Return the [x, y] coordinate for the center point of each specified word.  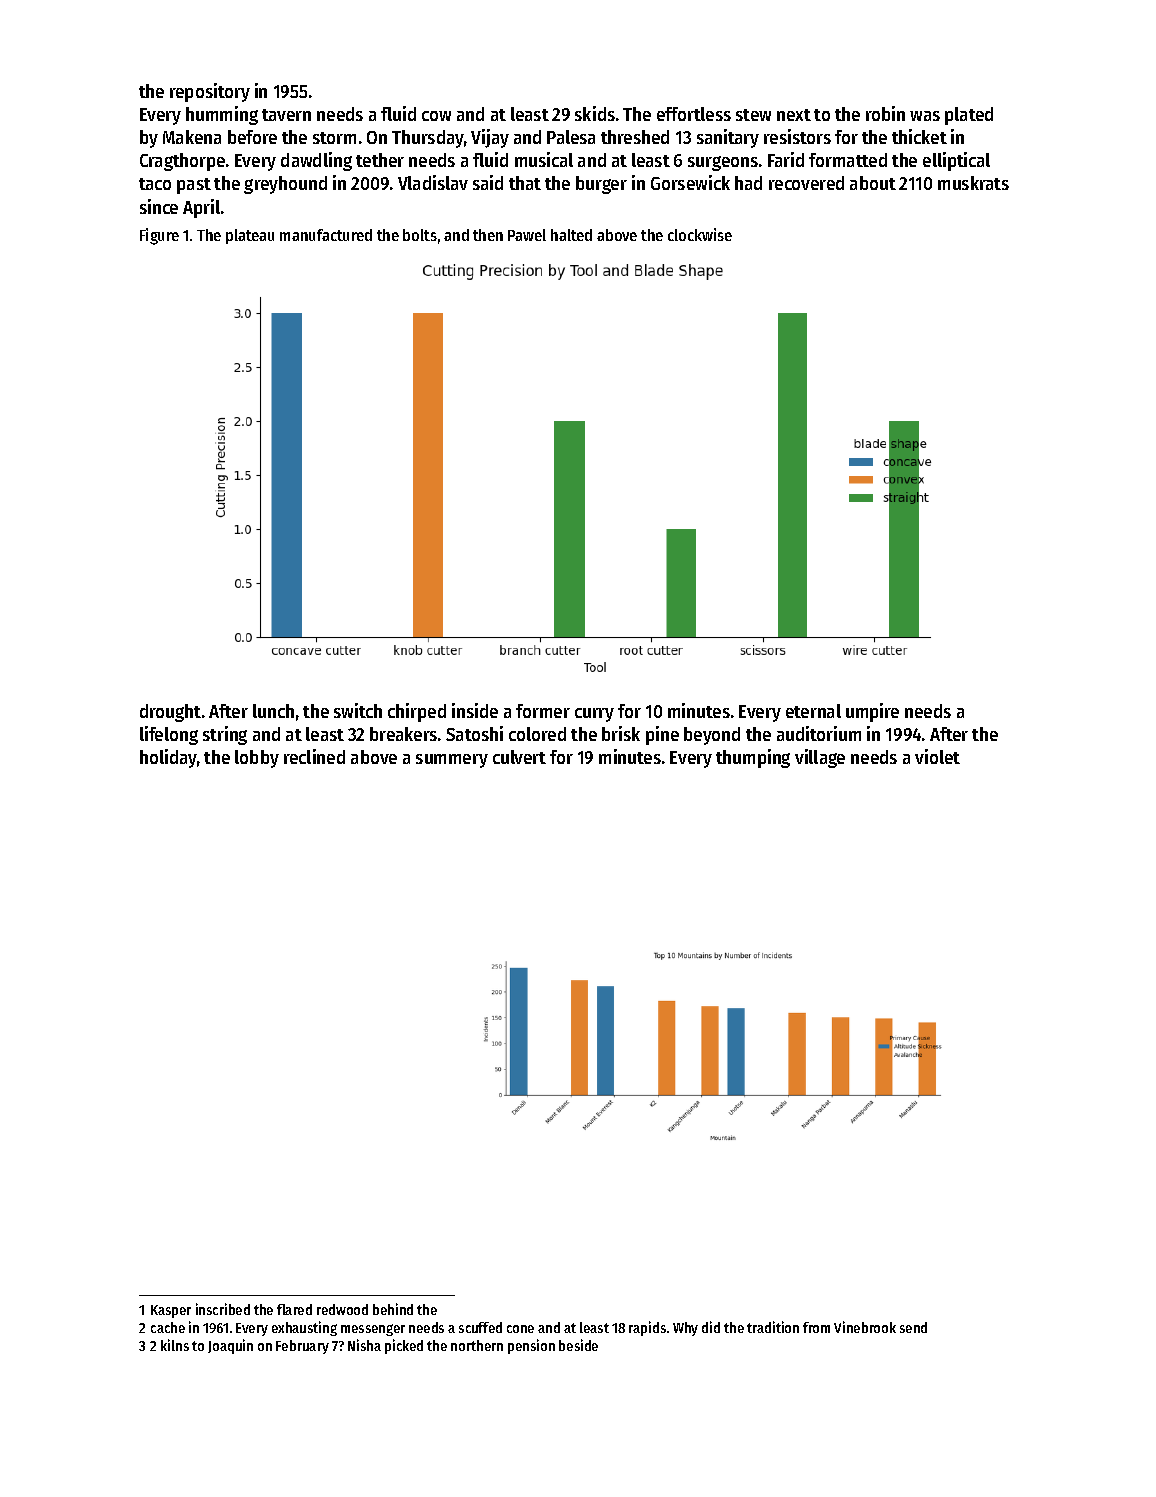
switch [358, 710]
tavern [286, 115]
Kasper [171, 1311]
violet [937, 756]
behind [393, 1309]
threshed [635, 137]
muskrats [973, 183]
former [543, 711]
